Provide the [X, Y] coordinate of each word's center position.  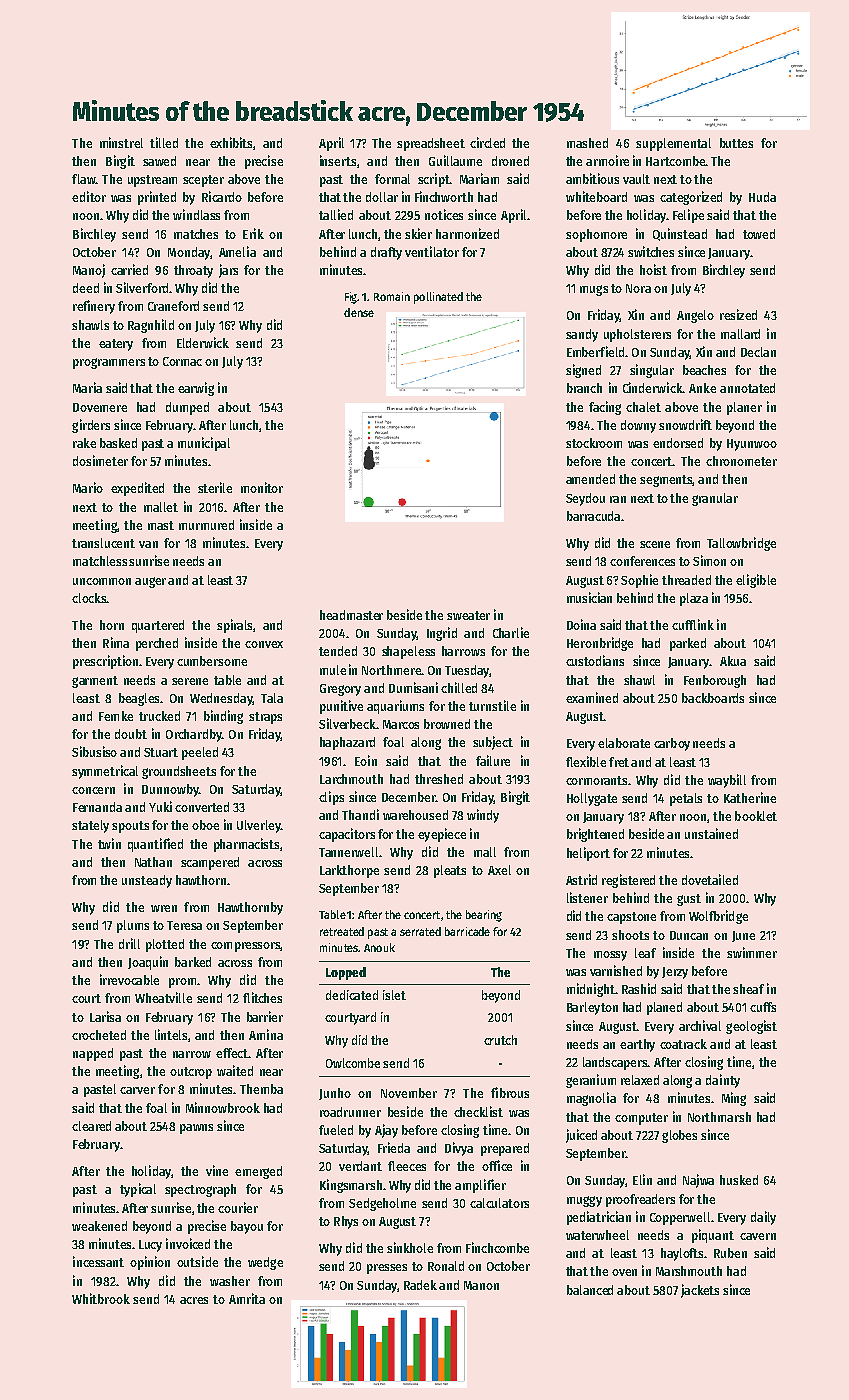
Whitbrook [101, 1298]
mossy [610, 956]
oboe [205, 825]
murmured [206, 525]
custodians [595, 660]
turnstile [492, 705]
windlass [196, 214]
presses [387, 1269]
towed [759, 234]
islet [394, 995]
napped [93, 1054]
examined [592, 697]
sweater [468, 615]
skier [418, 233]
